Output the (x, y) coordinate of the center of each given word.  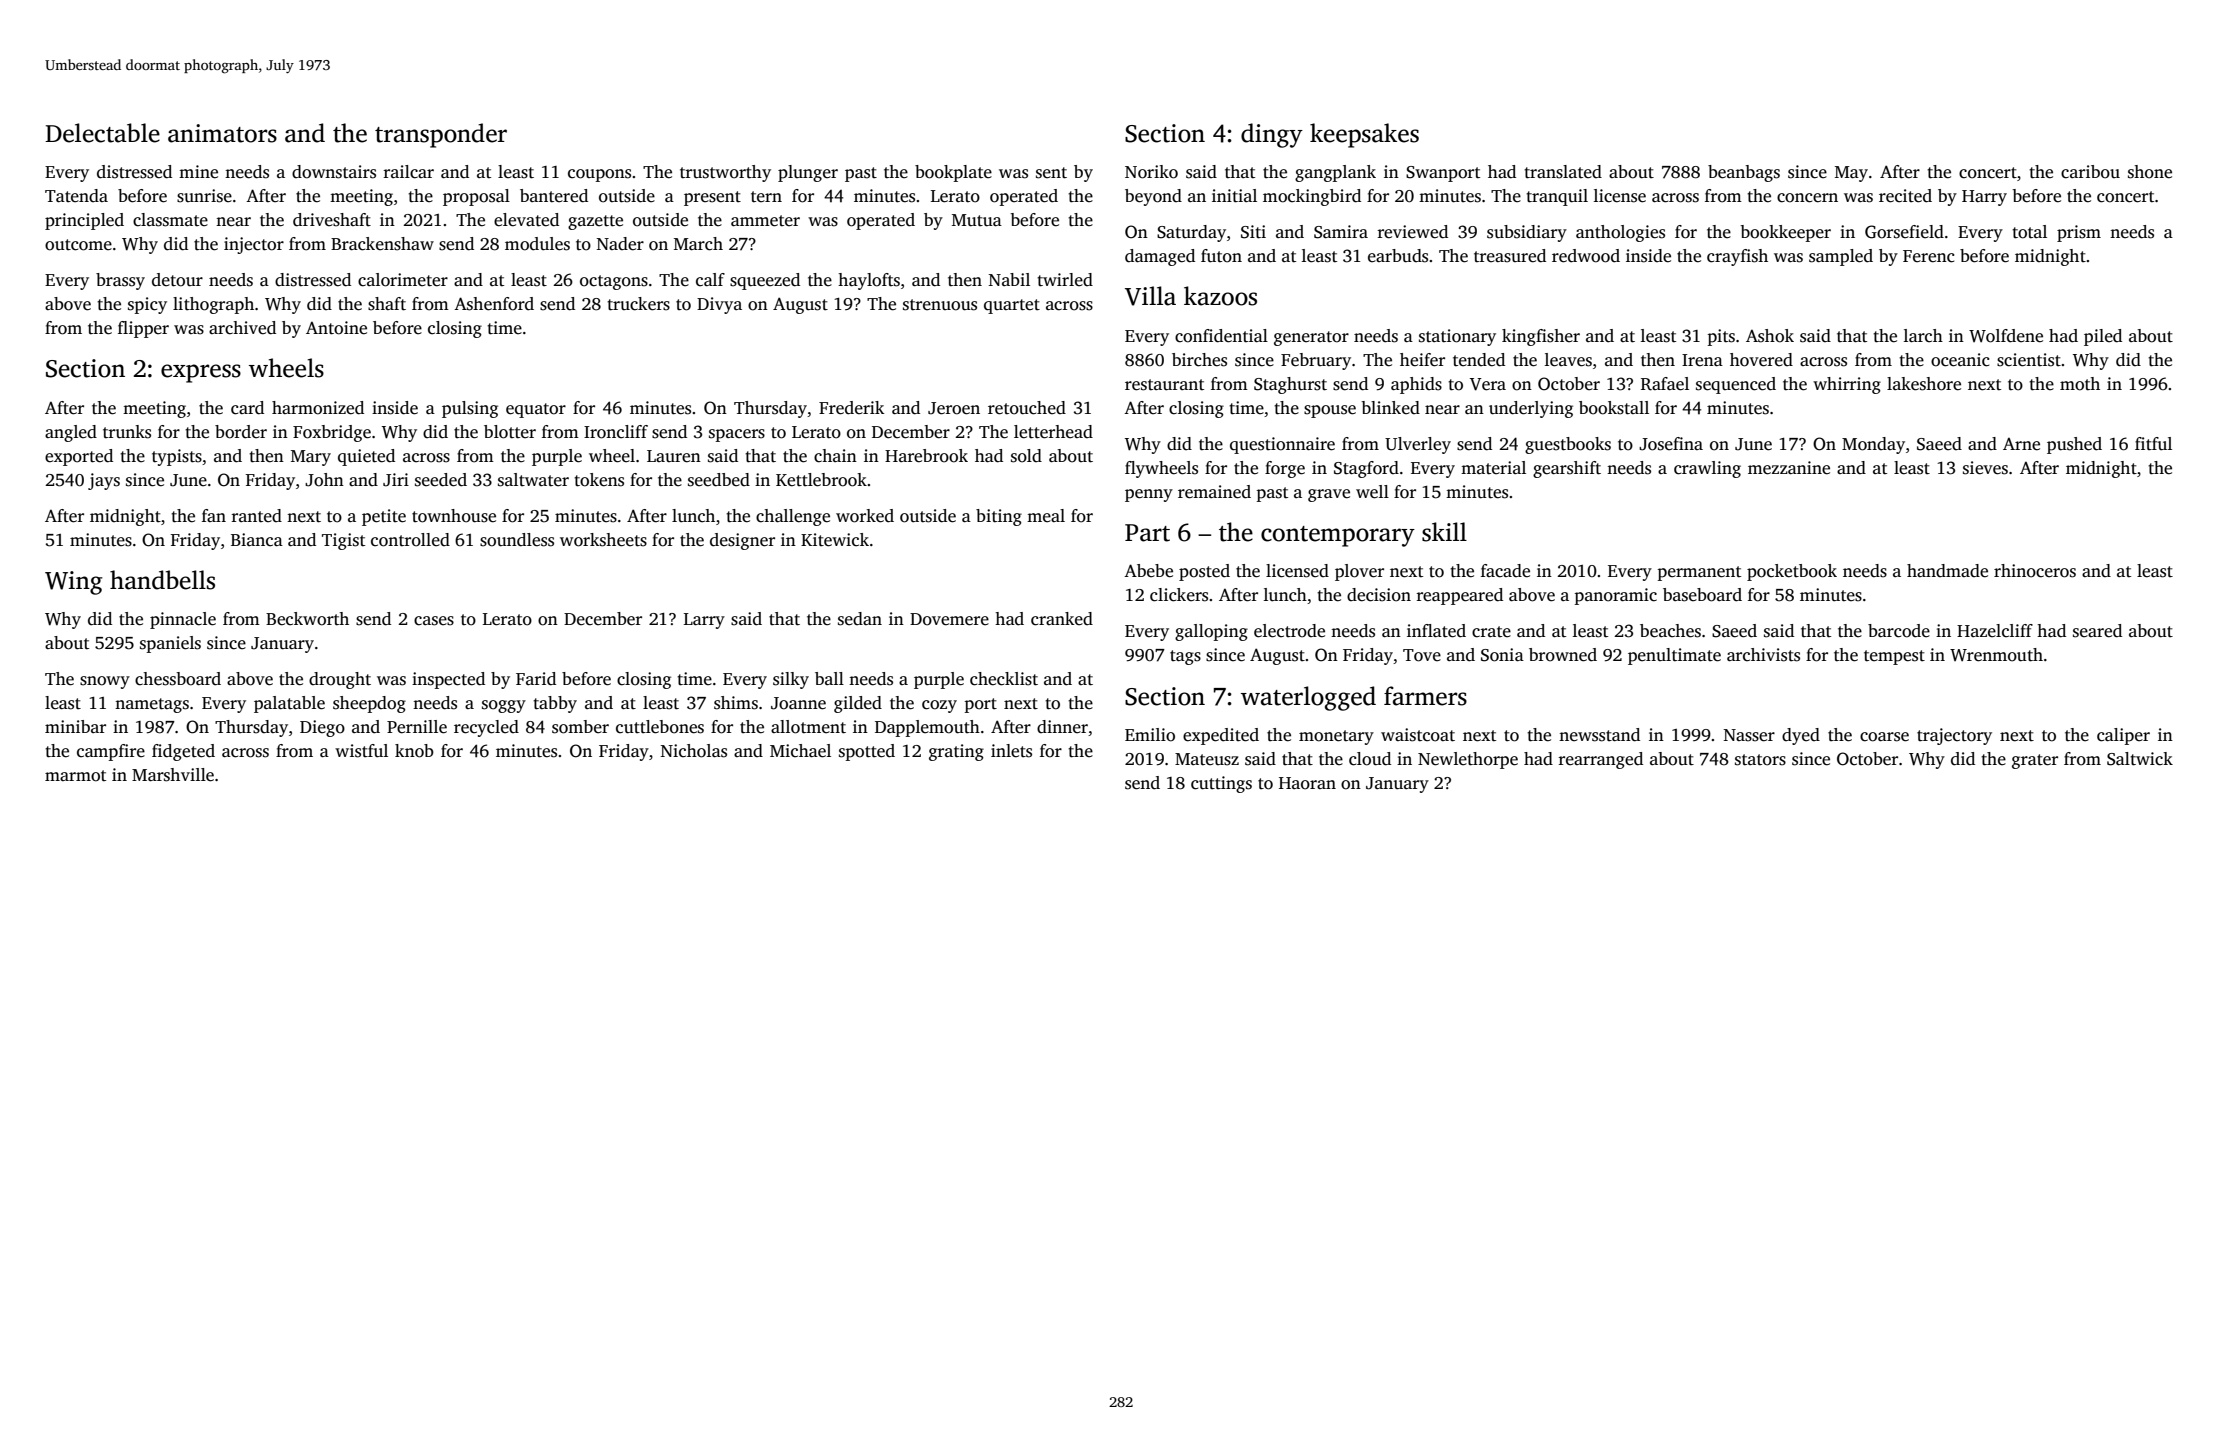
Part (1147, 533)
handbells (162, 580)
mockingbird (1312, 197)
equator (536, 410)
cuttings (1221, 784)
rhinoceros (2035, 571)
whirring (1847, 385)
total (2029, 232)
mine (198, 172)
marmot (75, 776)
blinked (1390, 408)
